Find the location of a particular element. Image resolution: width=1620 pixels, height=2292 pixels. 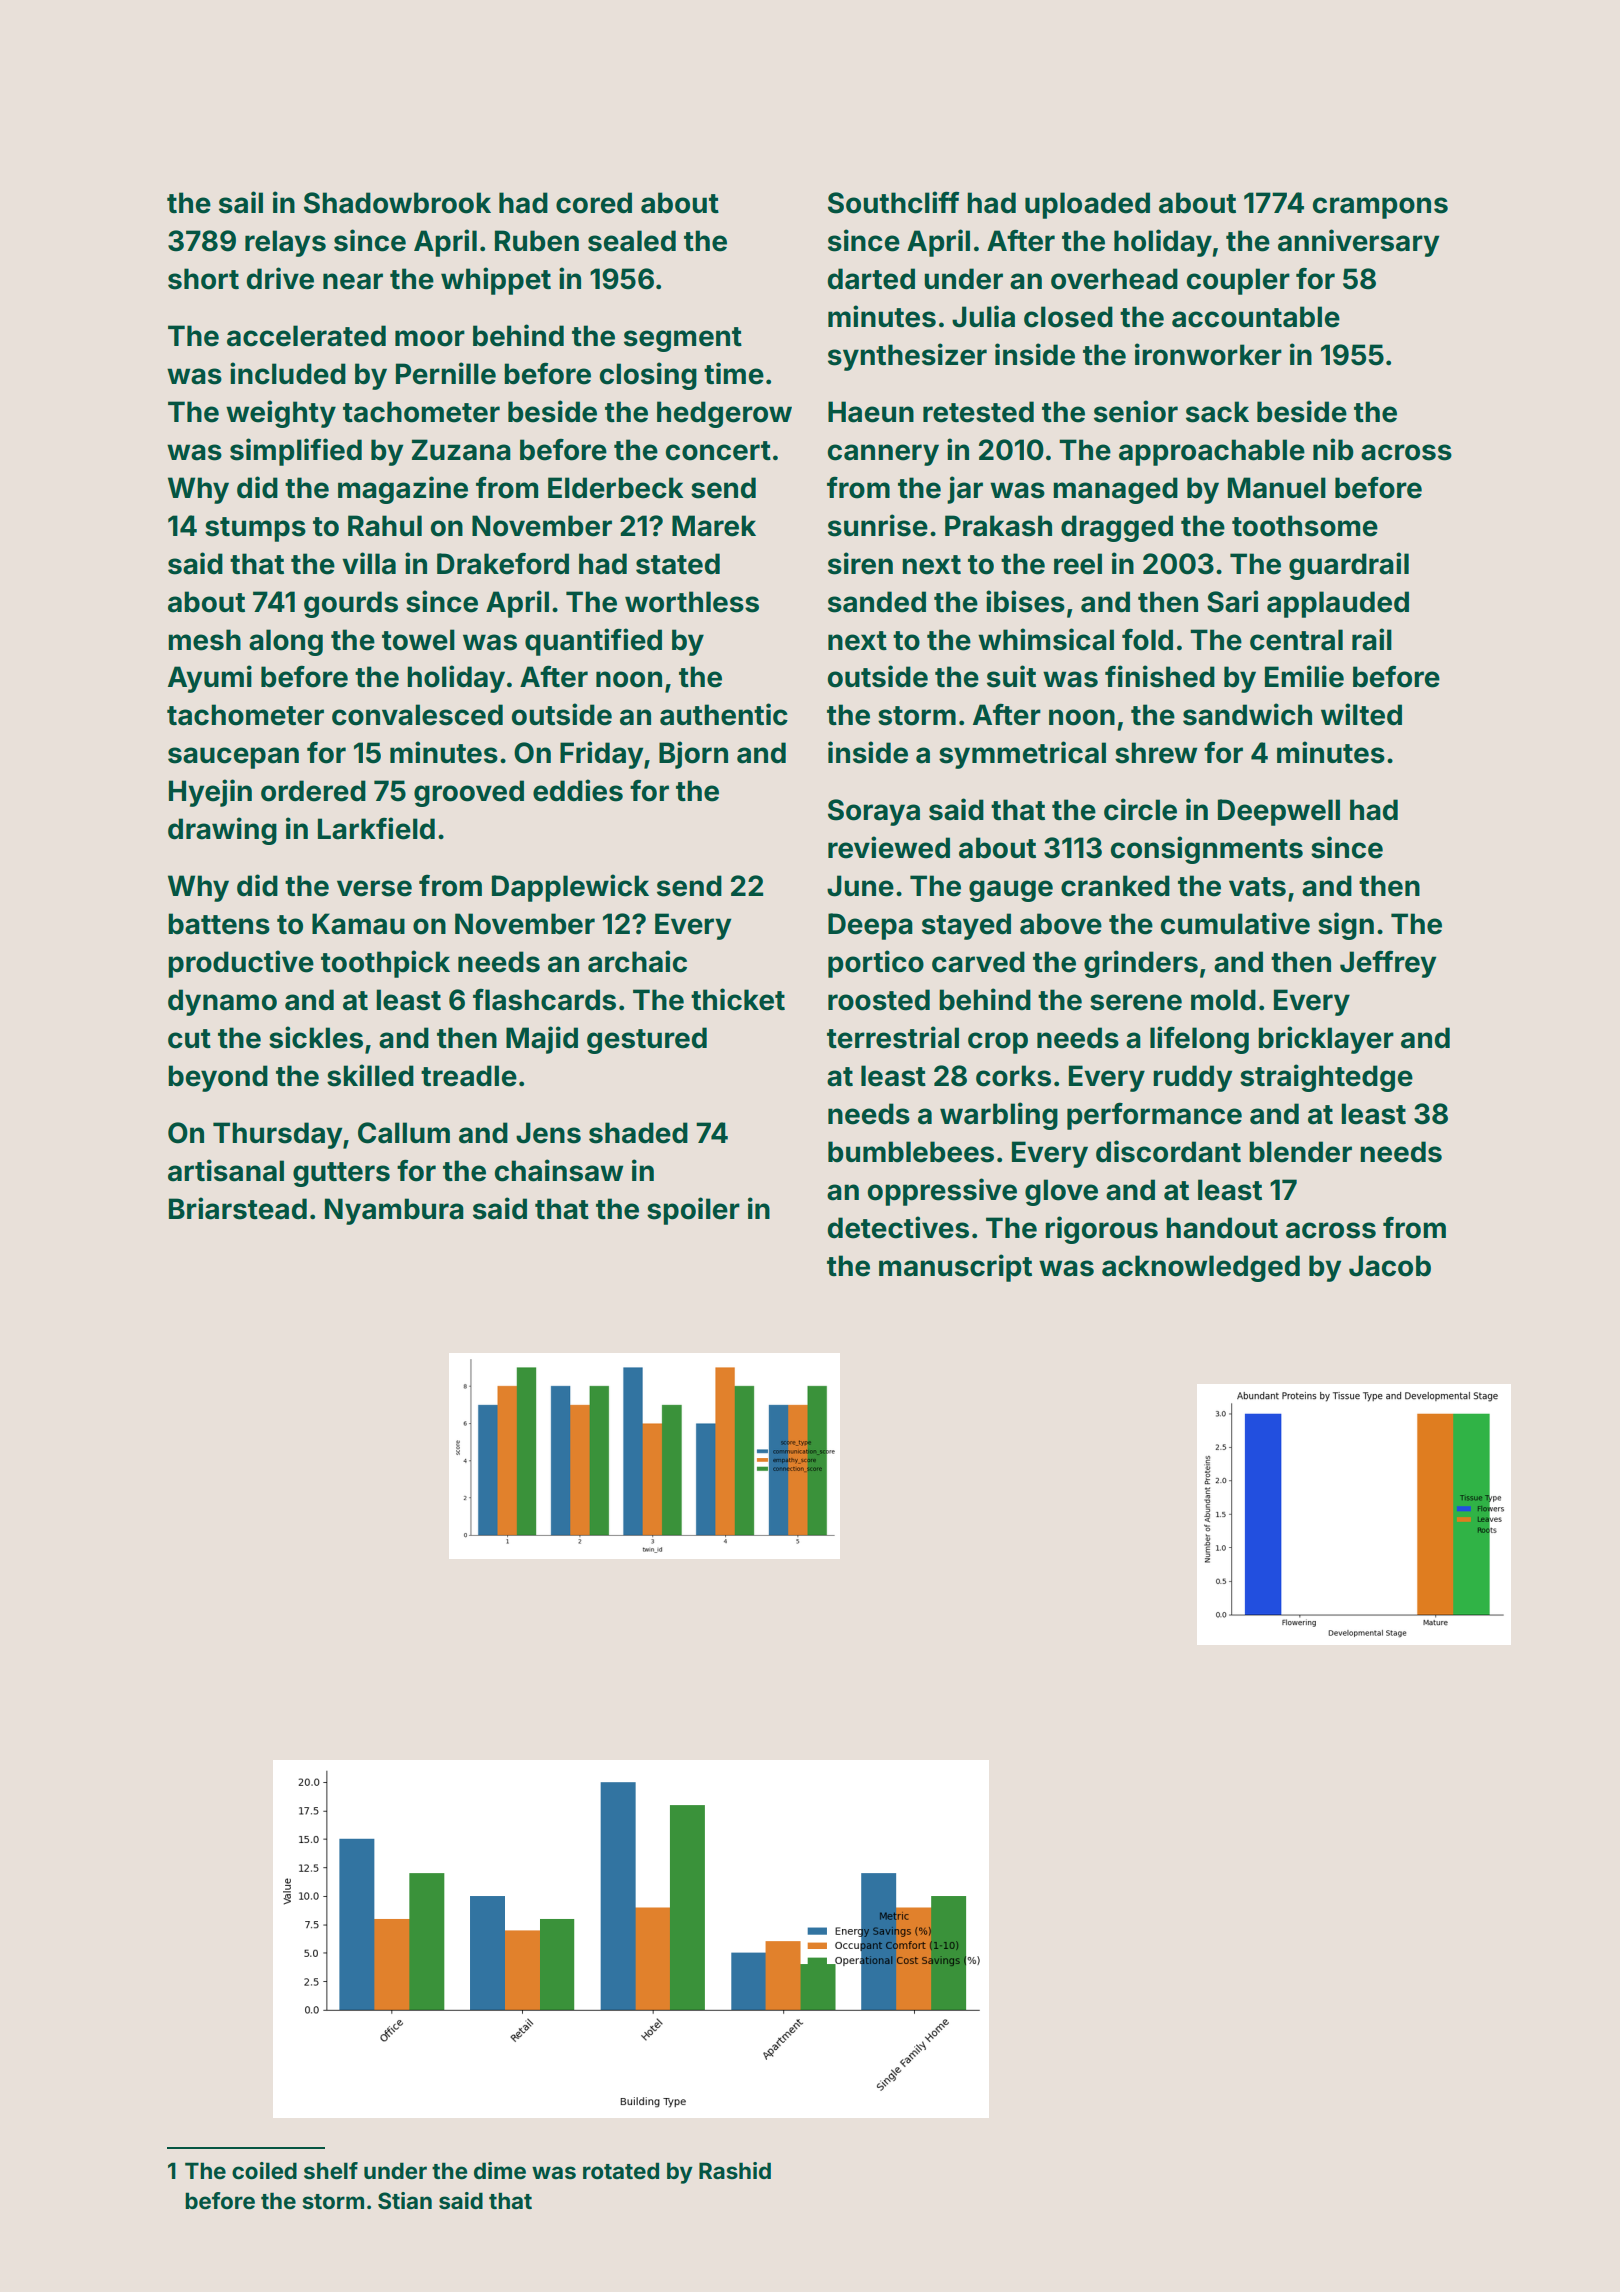

applauded is located at coordinates (1338, 604).
